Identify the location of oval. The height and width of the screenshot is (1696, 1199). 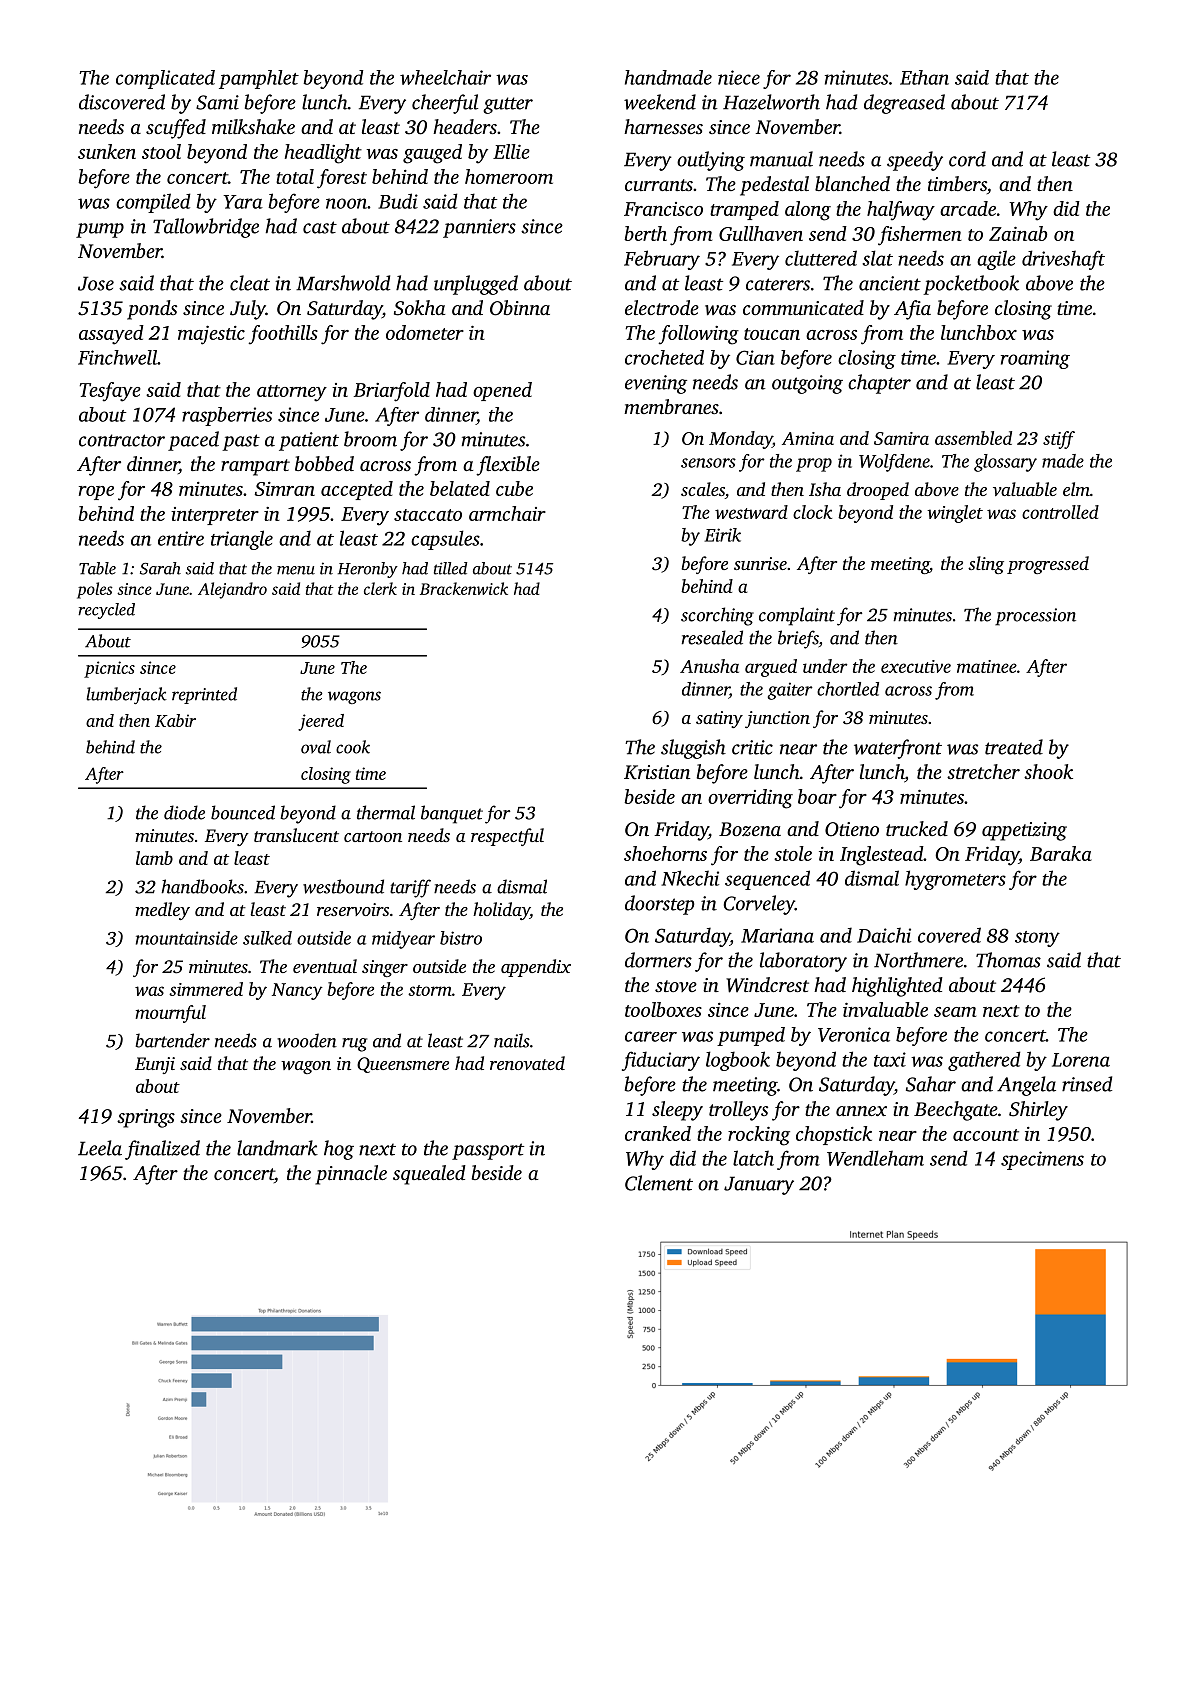
(316, 747).
